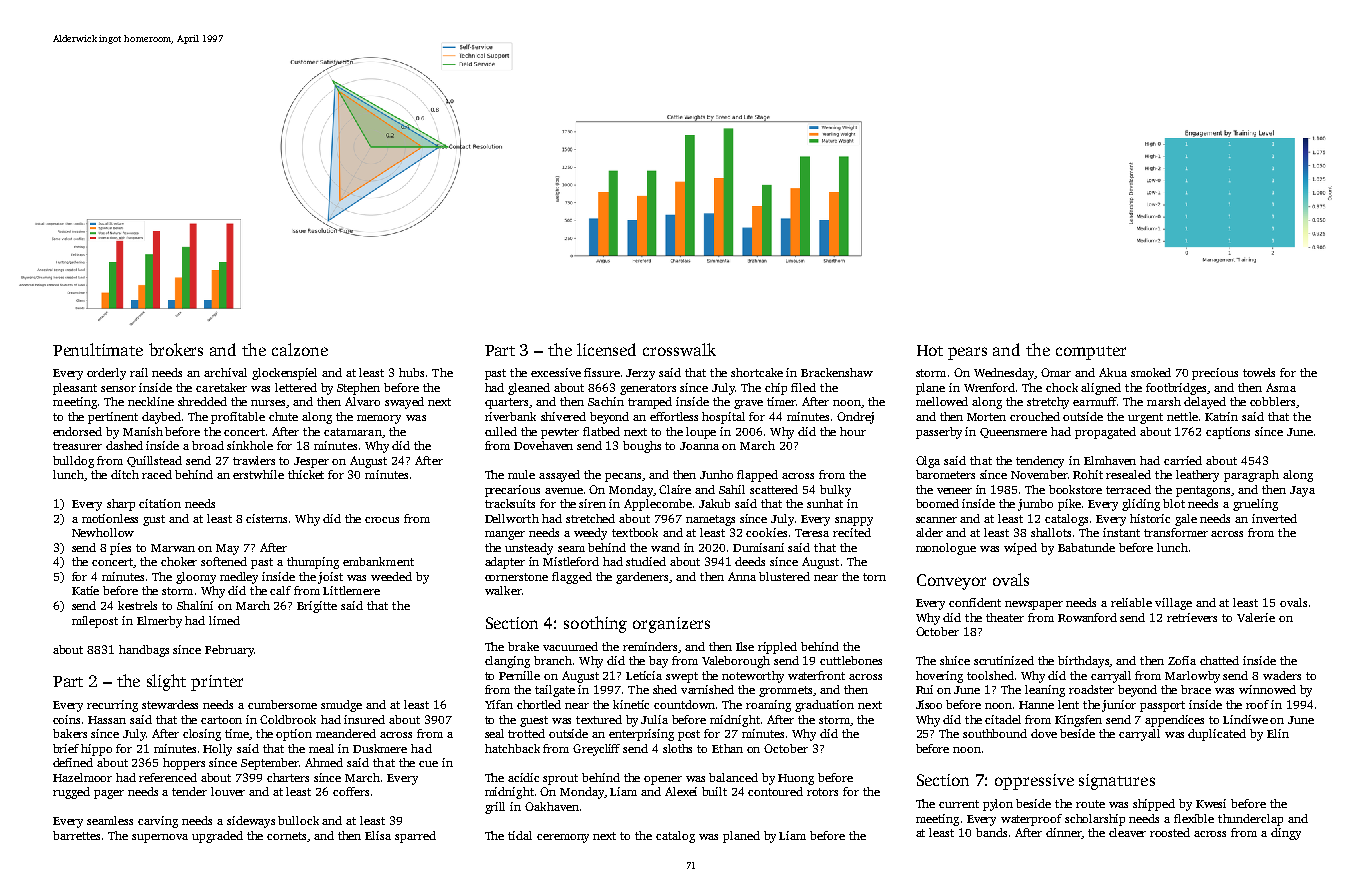 Image resolution: width=1372 pixels, height=887 pixels. I want to click on catamaran, so click(353, 432).
